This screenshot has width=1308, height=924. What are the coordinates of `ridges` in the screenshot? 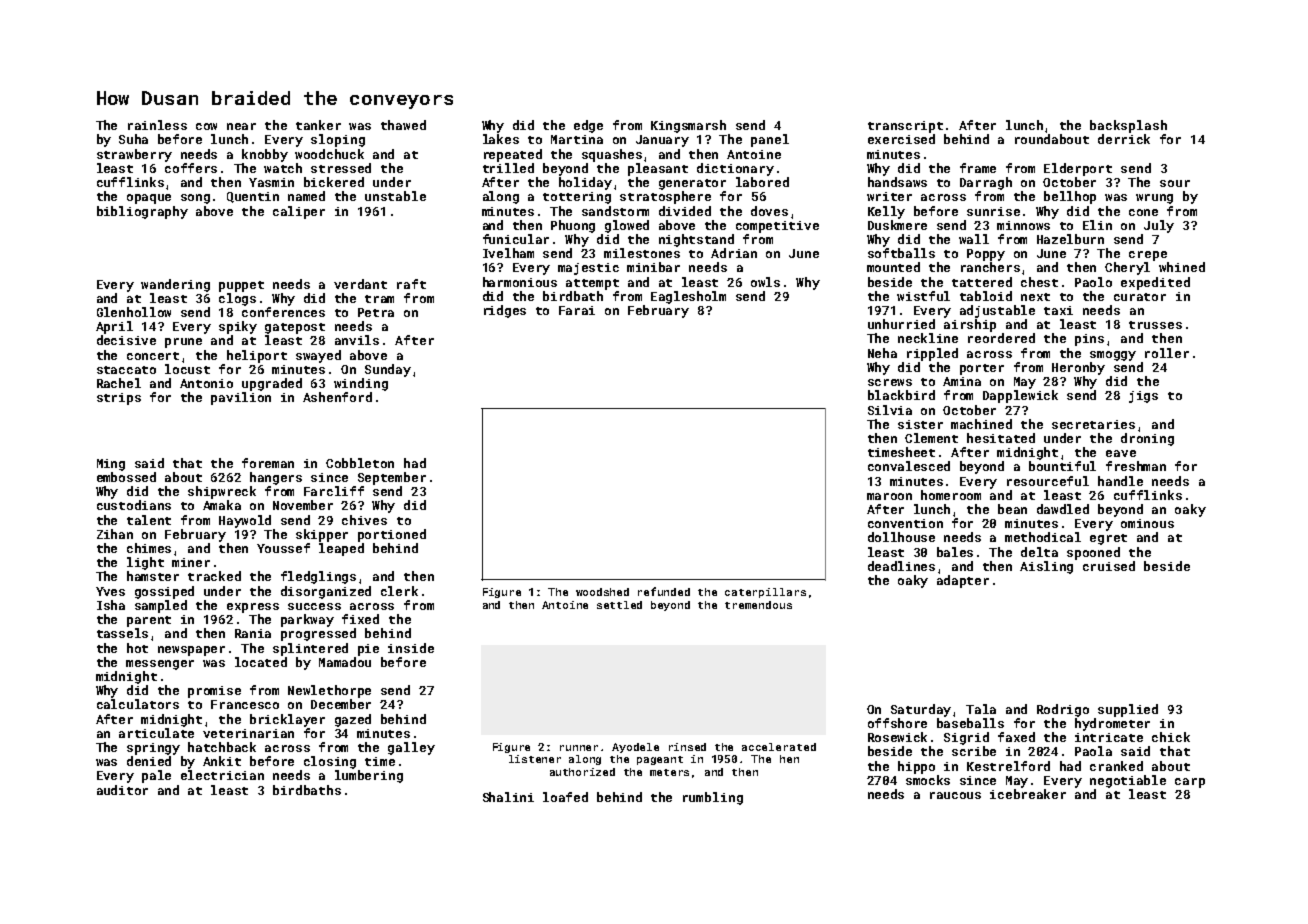 It's located at (505, 311).
